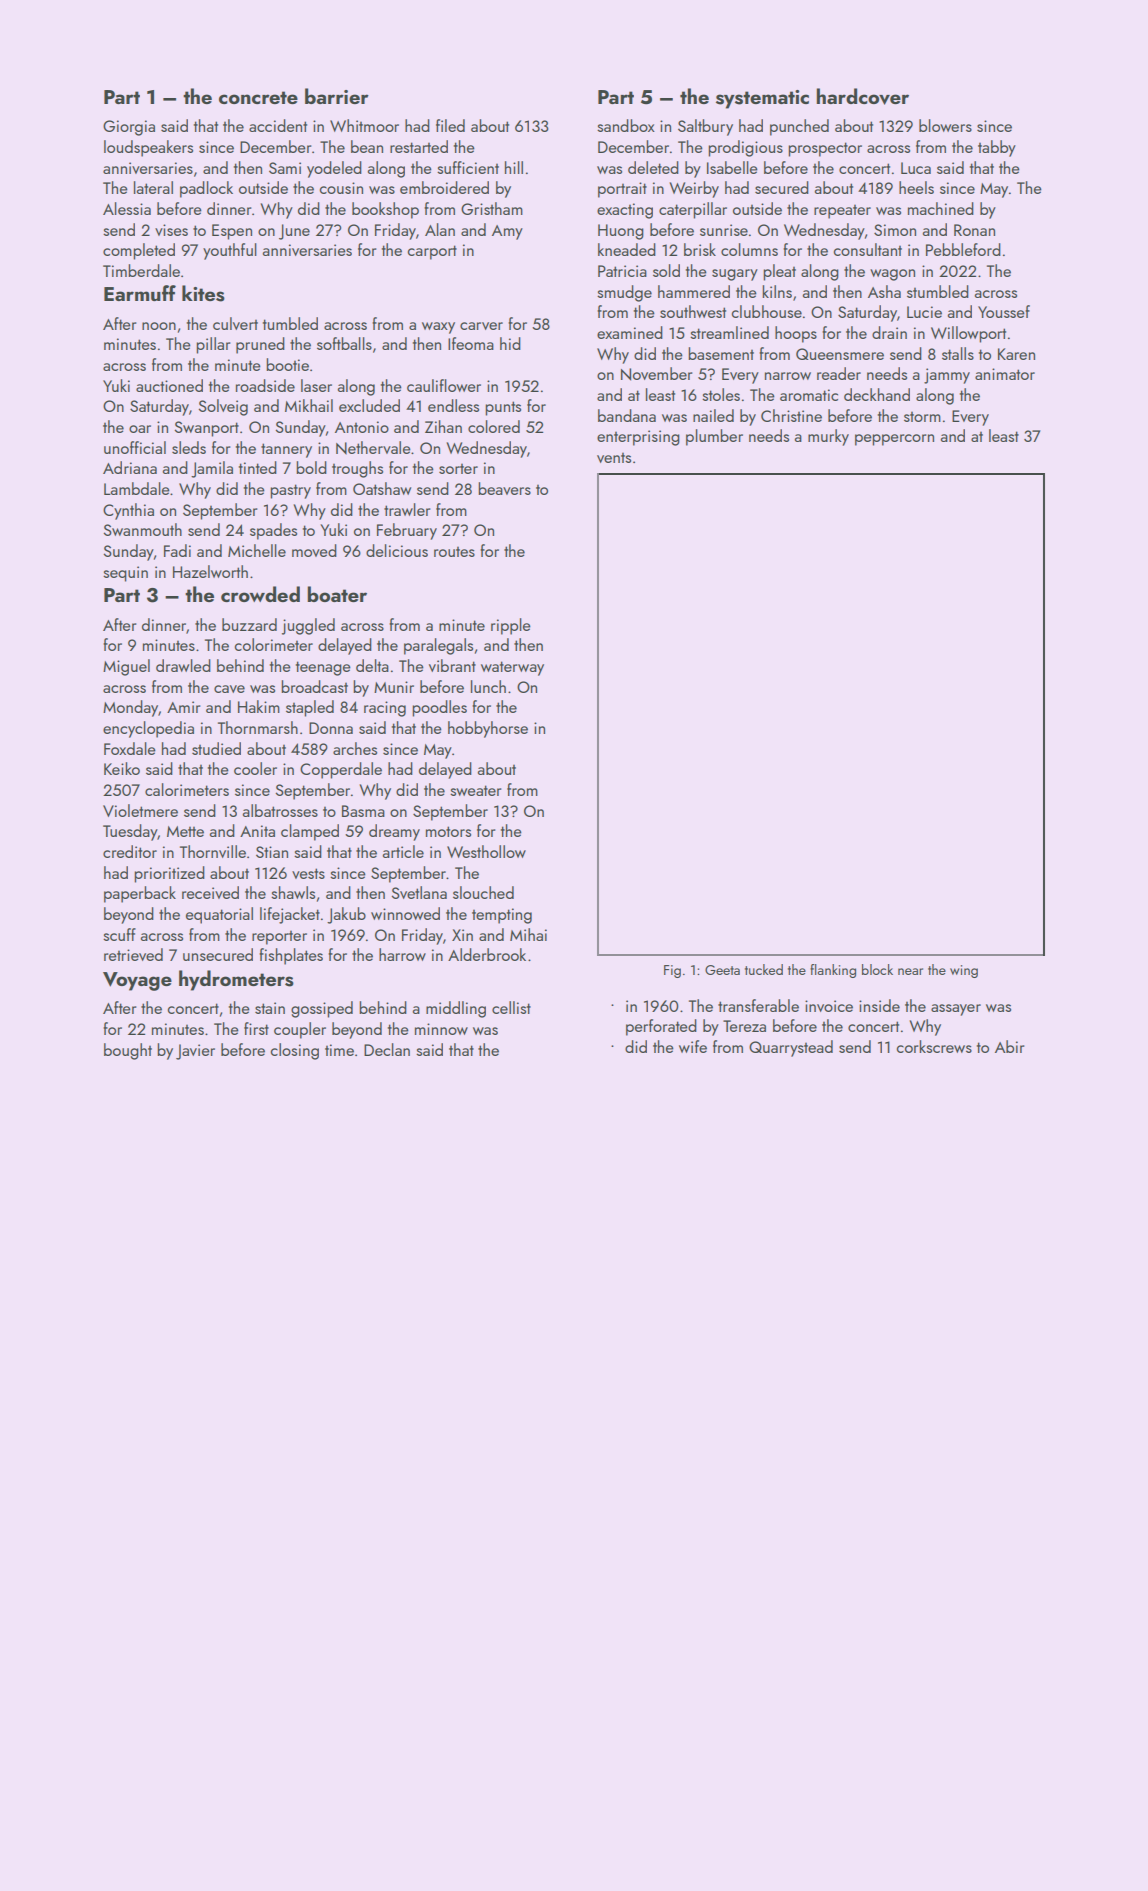  Describe the element at coordinates (126, 667) in the image. I see `Miguel` at that location.
